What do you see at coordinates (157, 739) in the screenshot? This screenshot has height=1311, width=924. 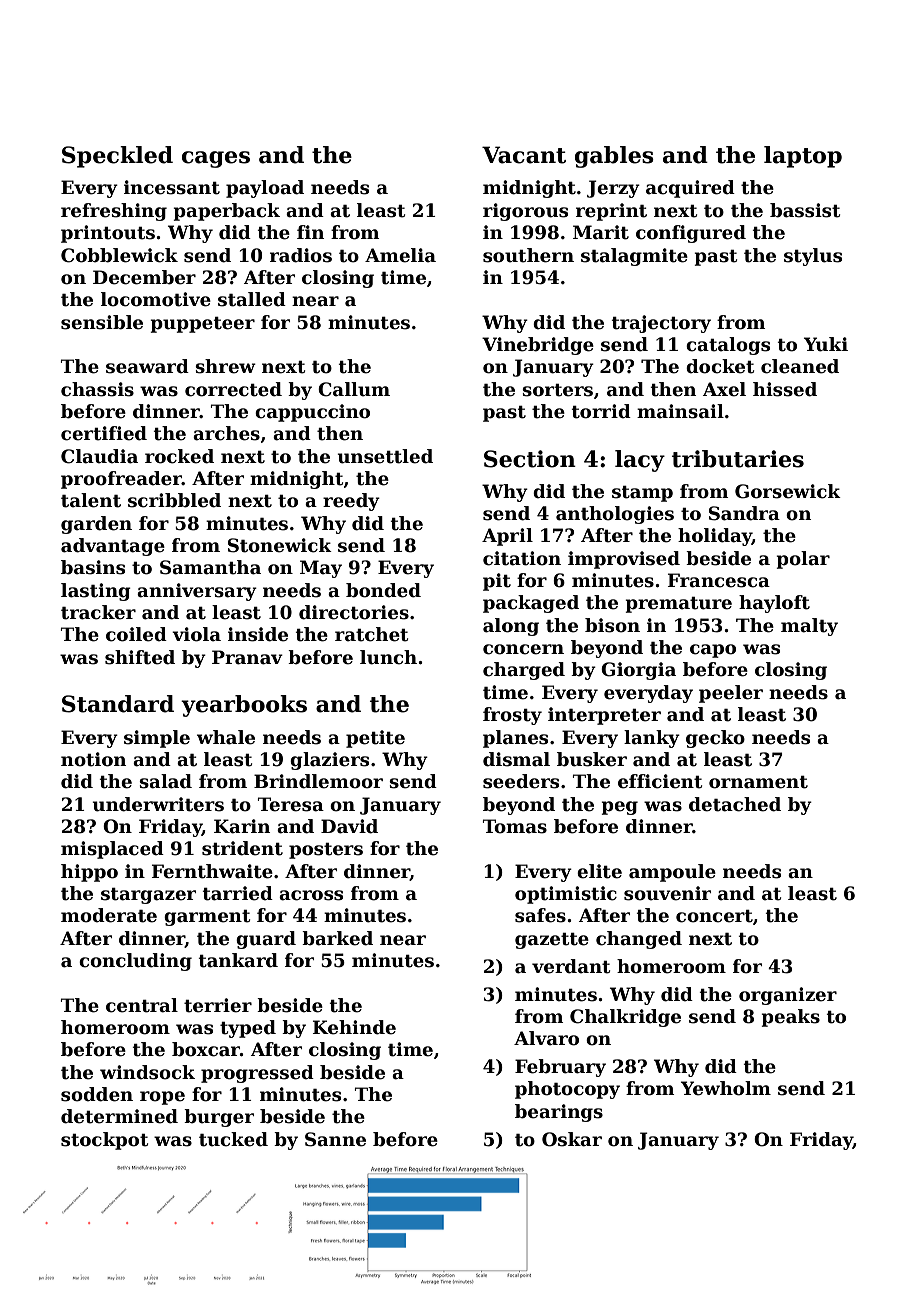 I see `simple` at bounding box center [157, 739].
